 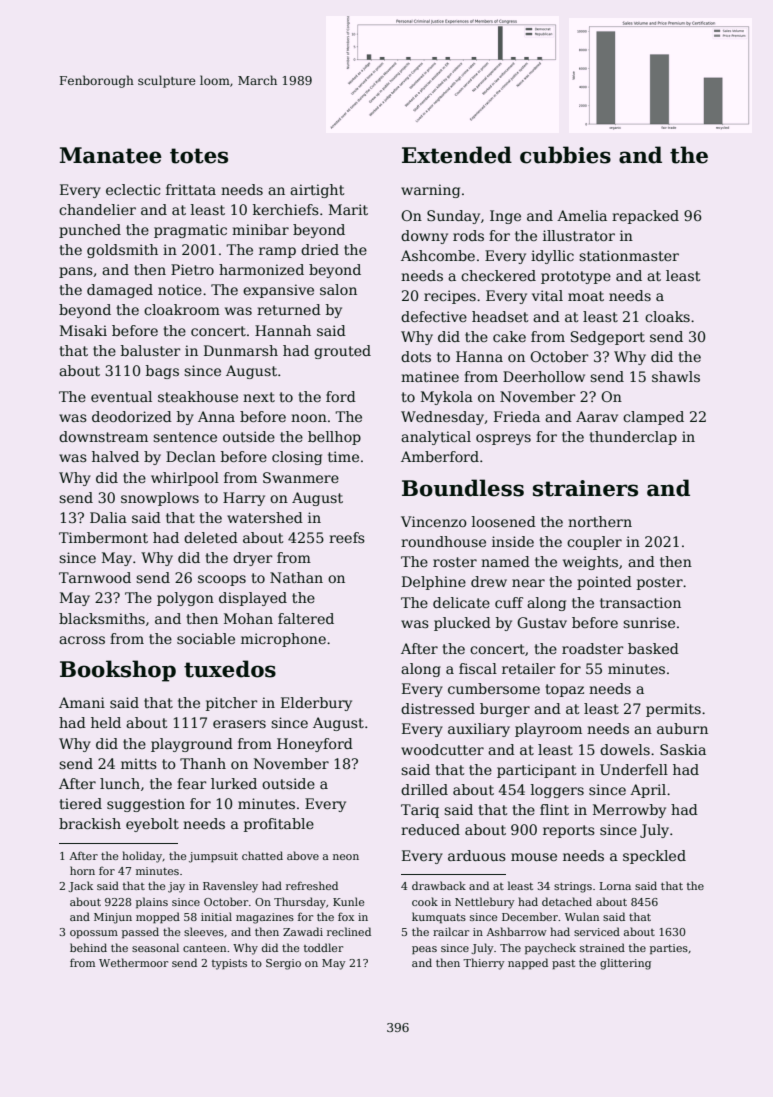 I want to click on behind, so click(x=88, y=947).
